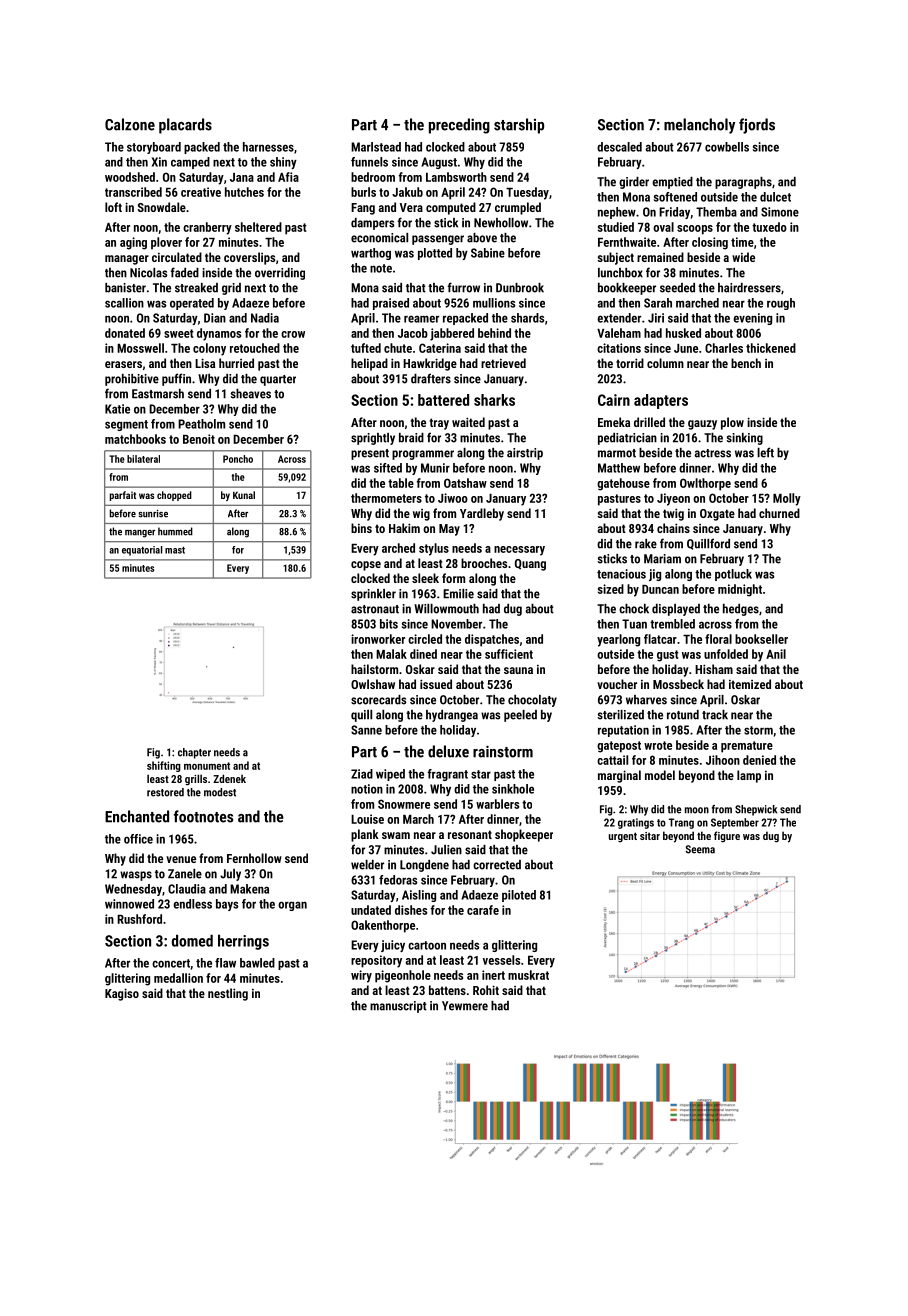 The width and height of the screenshot is (908, 1316). Describe the element at coordinates (361, 528) in the screenshot. I see `bins` at that location.
